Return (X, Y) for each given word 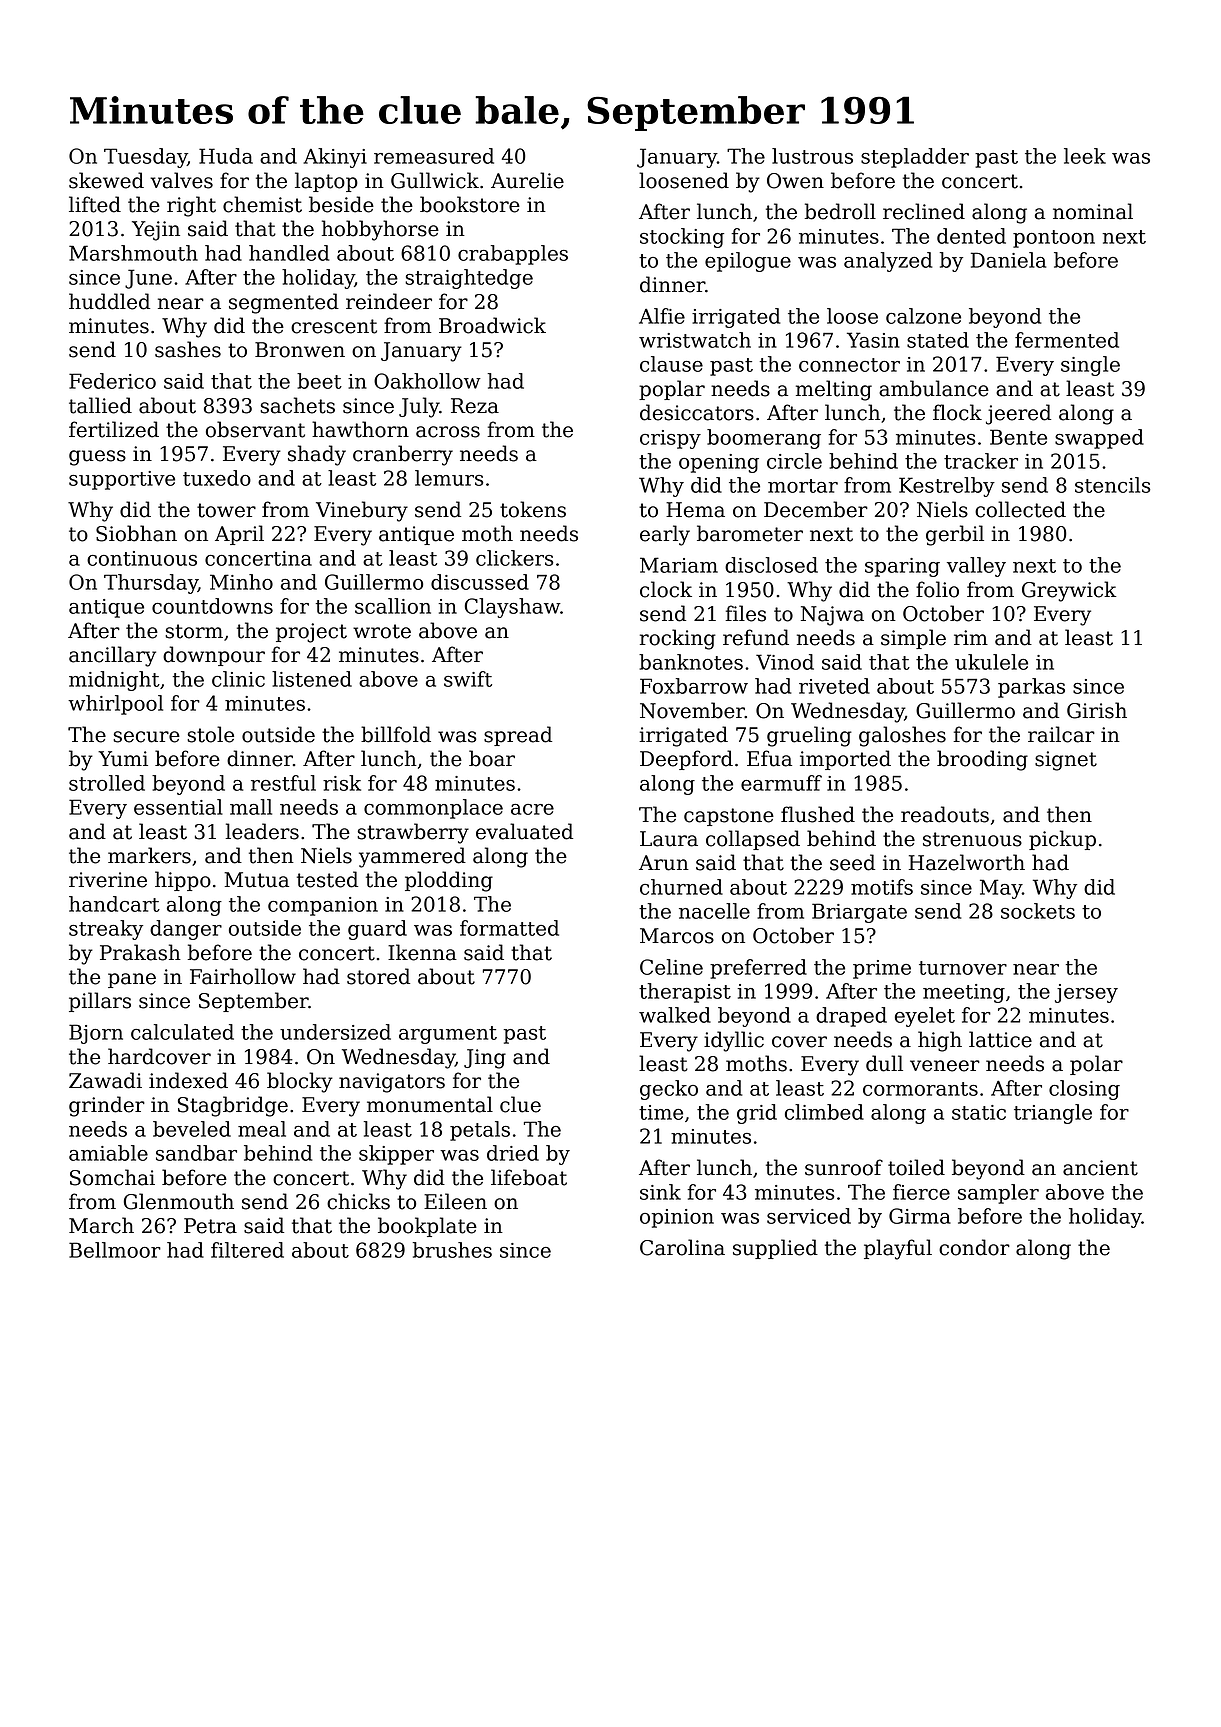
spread (518, 736)
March (101, 1225)
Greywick (1069, 591)
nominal (1093, 211)
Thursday (151, 584)
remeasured (434, 156)
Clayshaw (512, 608)
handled (289, 253)
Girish (1097, 710)
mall (251, 807)
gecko (669, 1090)
